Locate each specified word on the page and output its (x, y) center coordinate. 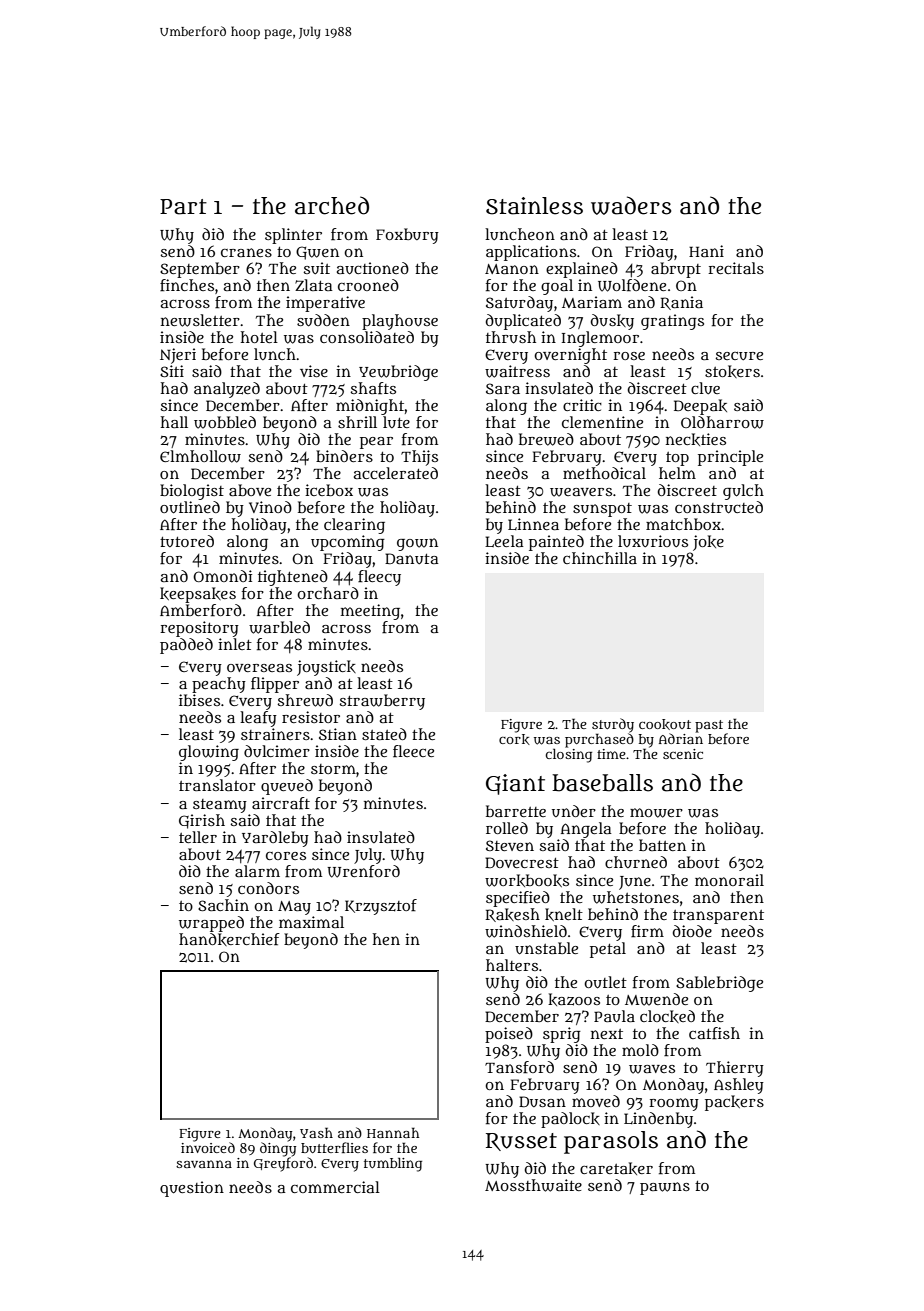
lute (396, 422)
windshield (526, 931)
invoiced (208, 1147)
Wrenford (363, 871)
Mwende (656, 999)
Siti (172, 371)
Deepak (700, 407)
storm (333, 769)
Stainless (534, 206)
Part (183, 207)
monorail (729, 880)
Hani (706, 251)
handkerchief (229, 939)
